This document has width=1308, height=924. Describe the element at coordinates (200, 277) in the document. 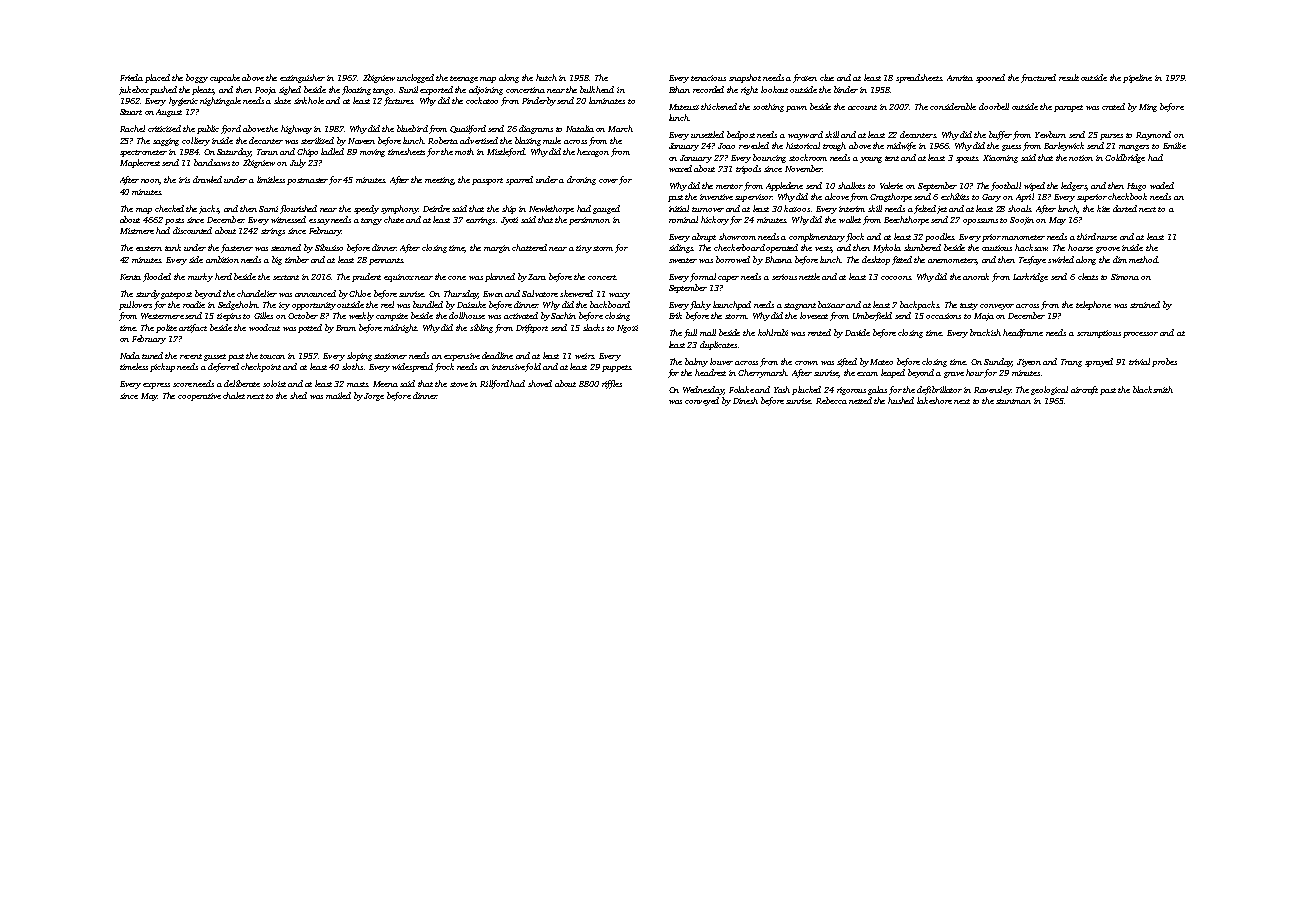

I see `murky` at that location.
